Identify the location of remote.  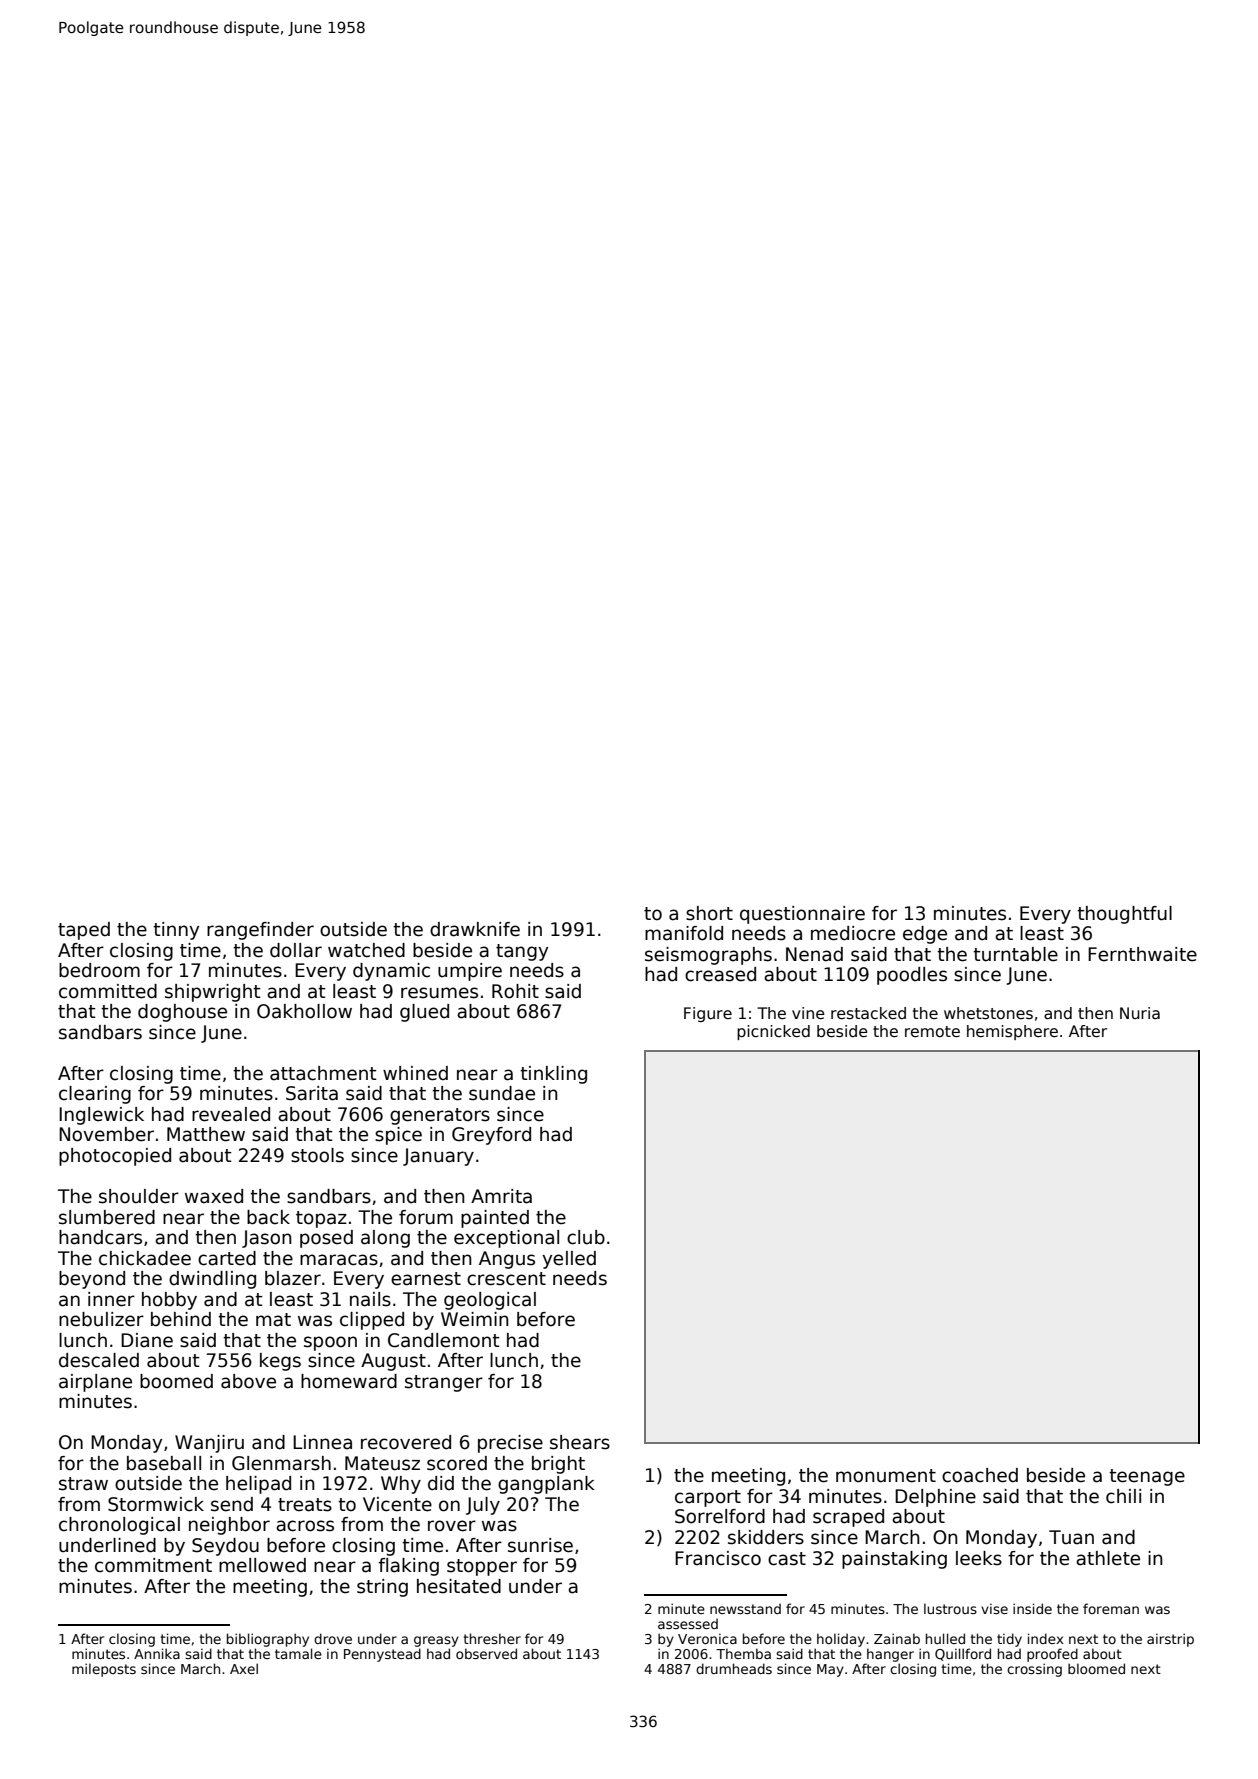
(932, 1031).
